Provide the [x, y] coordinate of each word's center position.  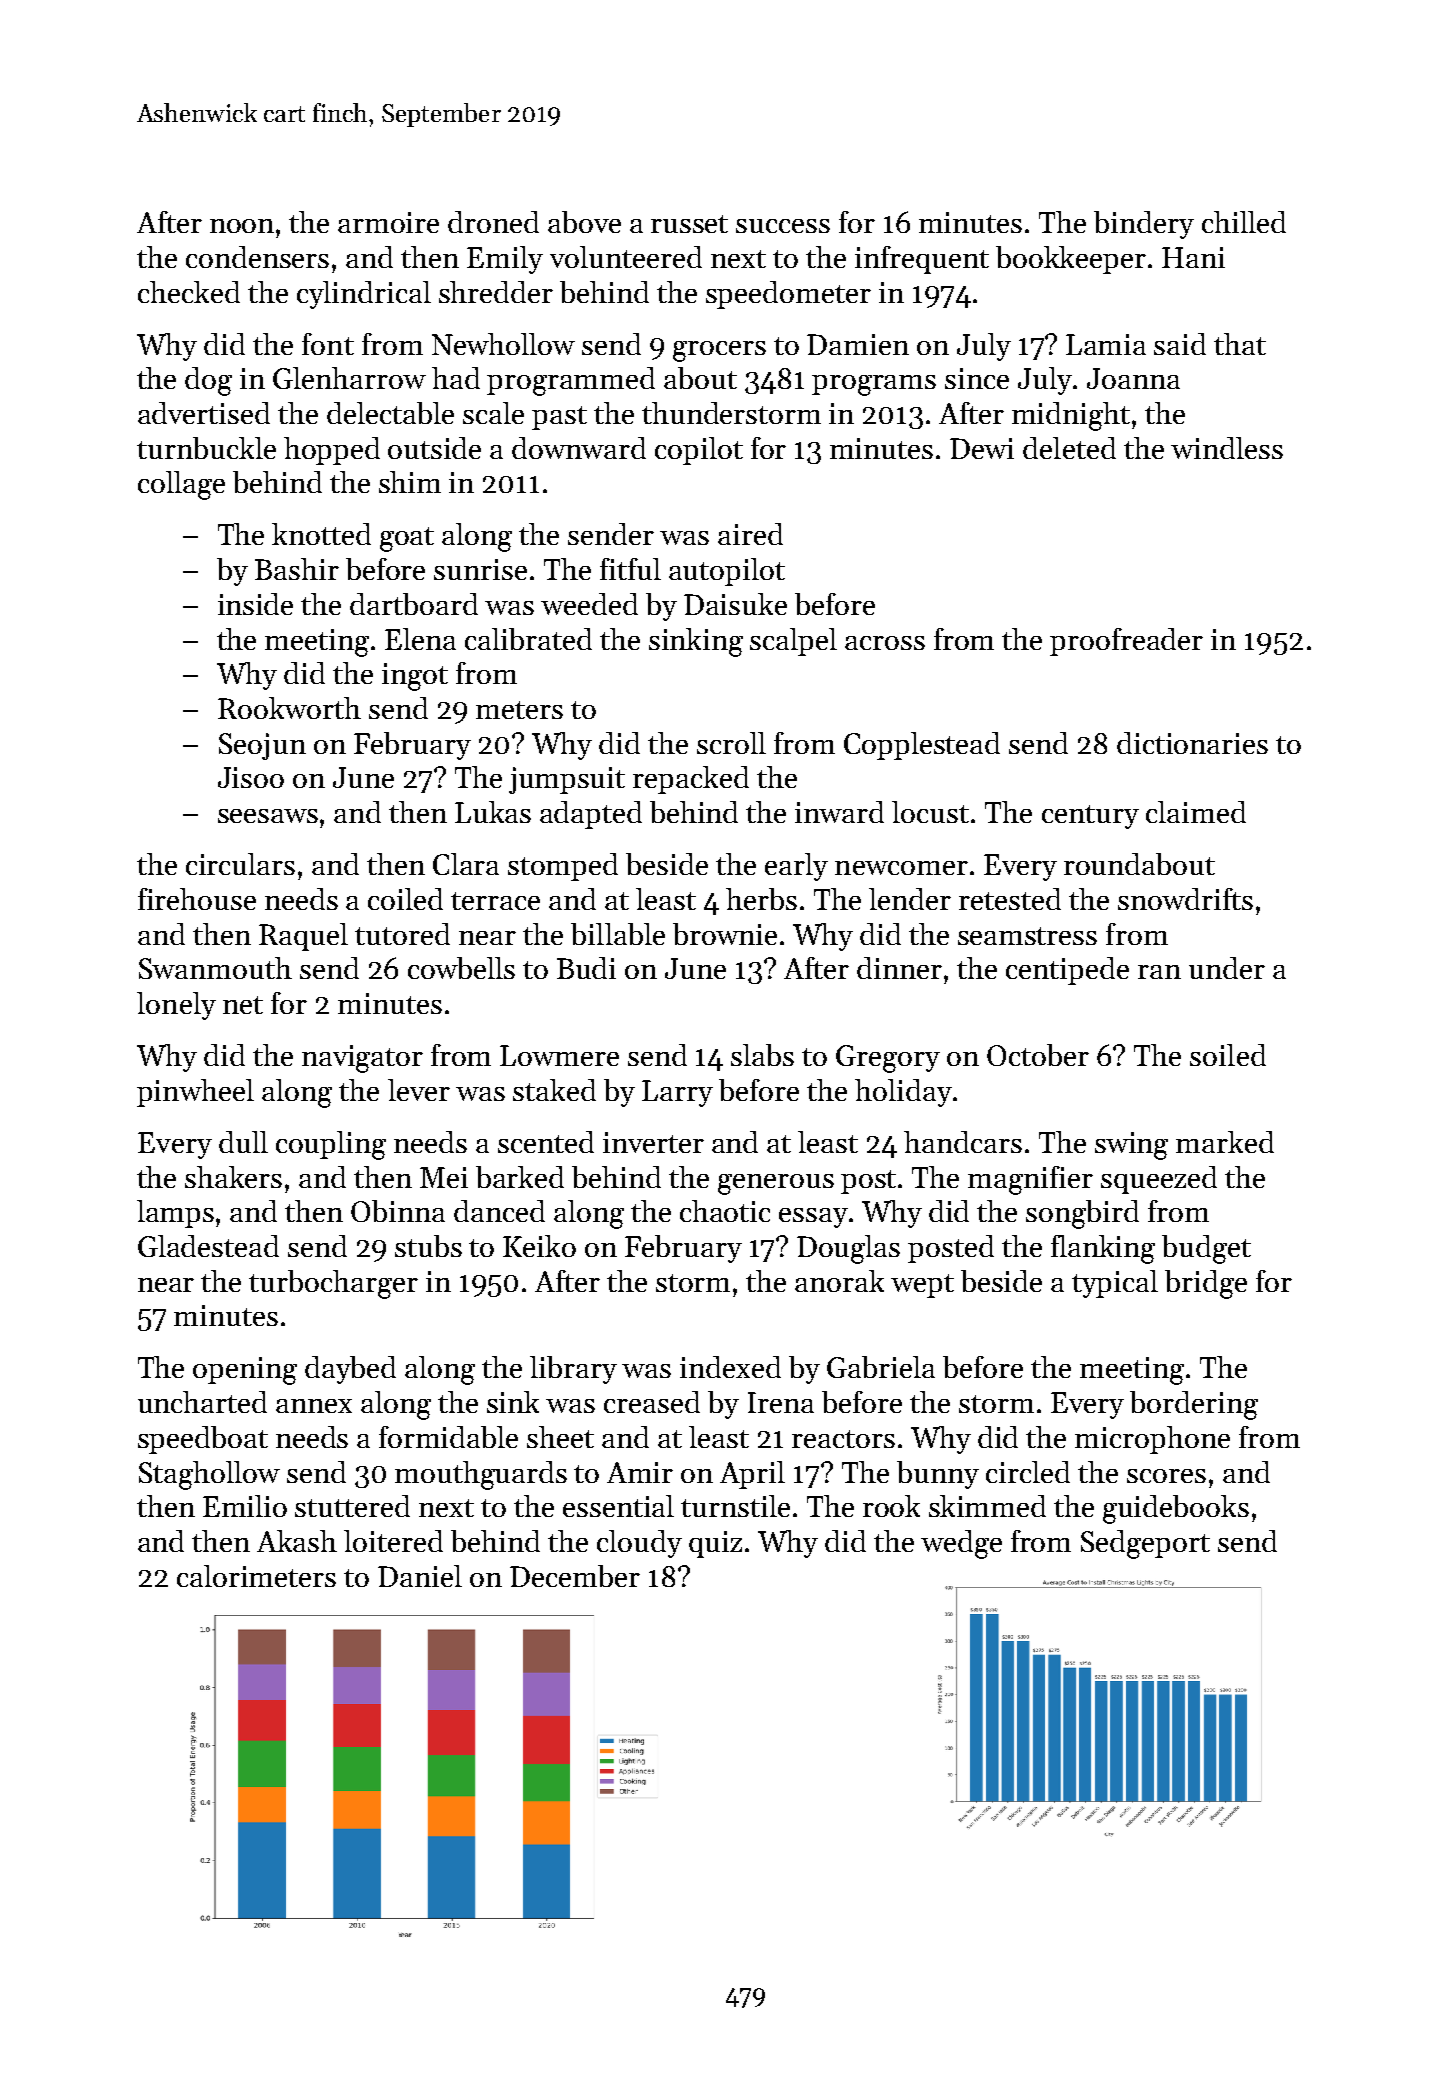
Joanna [1133, 378]
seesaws [268, 816]
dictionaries [1192, 743]
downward [579, 448]
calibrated [528, 639]
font [328, 344]
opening [245, 1371]
